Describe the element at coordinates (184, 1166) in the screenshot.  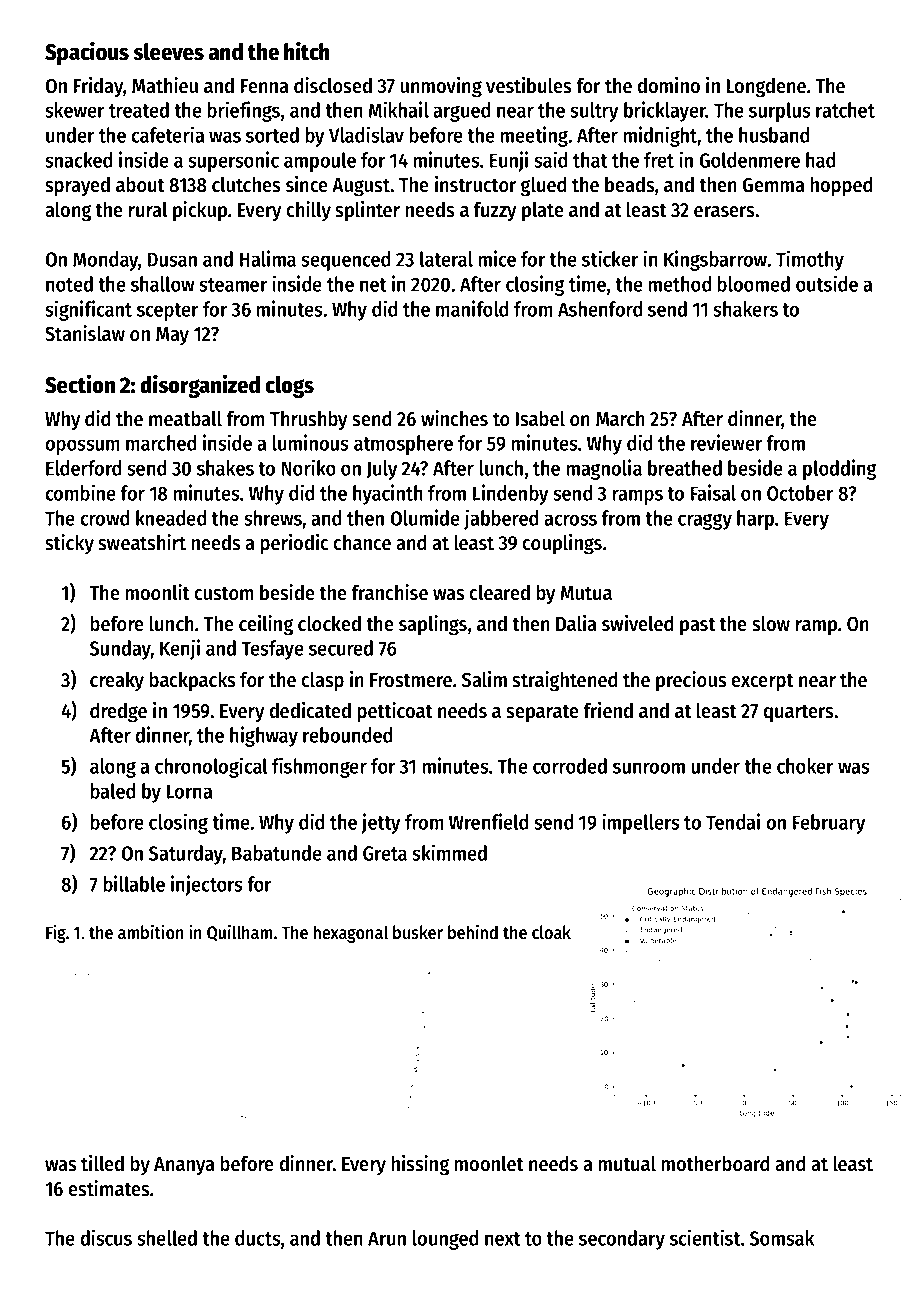
I see `Ananya` at that location.
